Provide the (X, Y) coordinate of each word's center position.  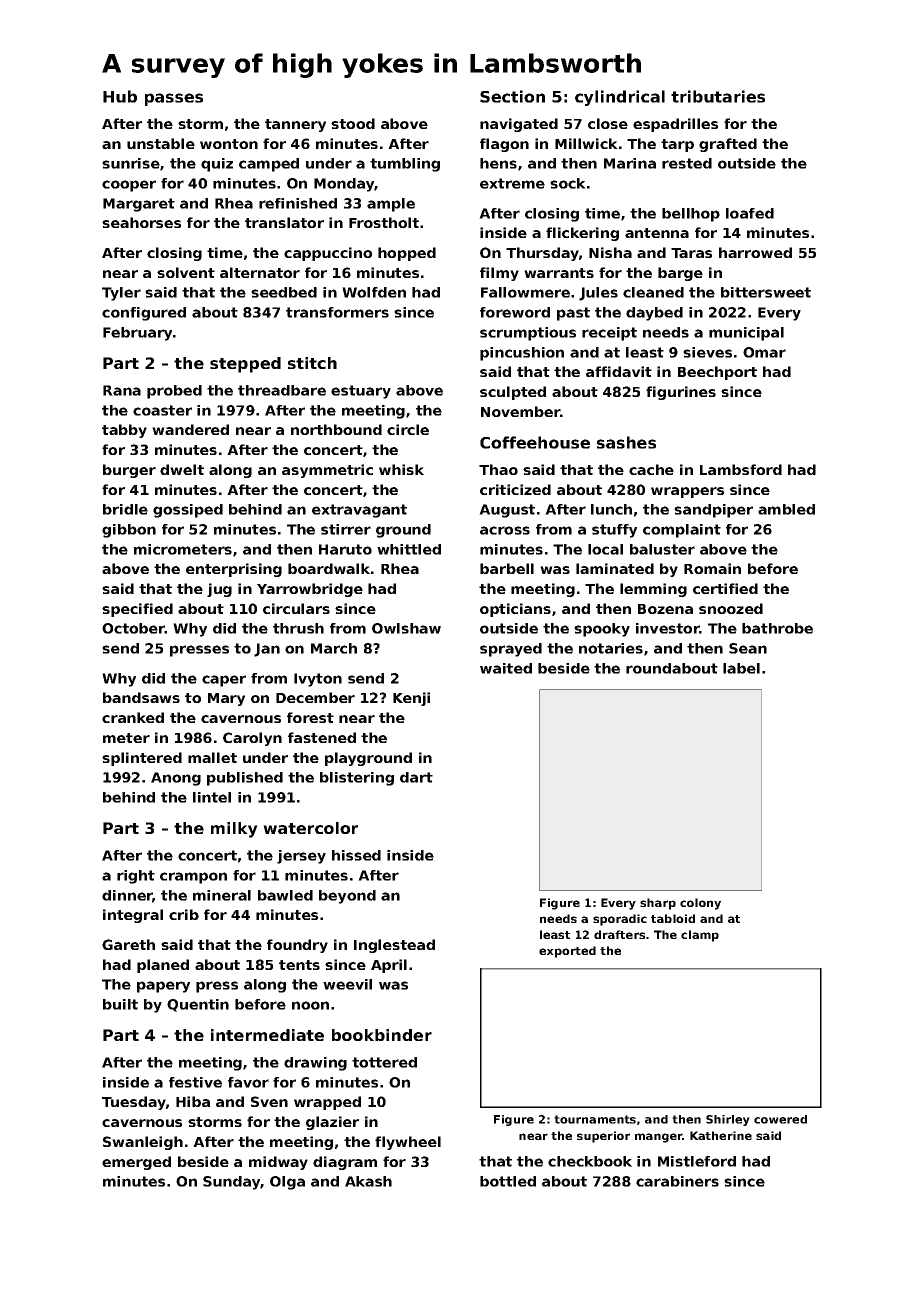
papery (163, 987)
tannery (295, 125)
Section (512, 96)
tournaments (595, 1119)
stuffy (614, 531)
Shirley (728, 1120)
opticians (515, 610)
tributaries (718, 96)
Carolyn (252, 739)
